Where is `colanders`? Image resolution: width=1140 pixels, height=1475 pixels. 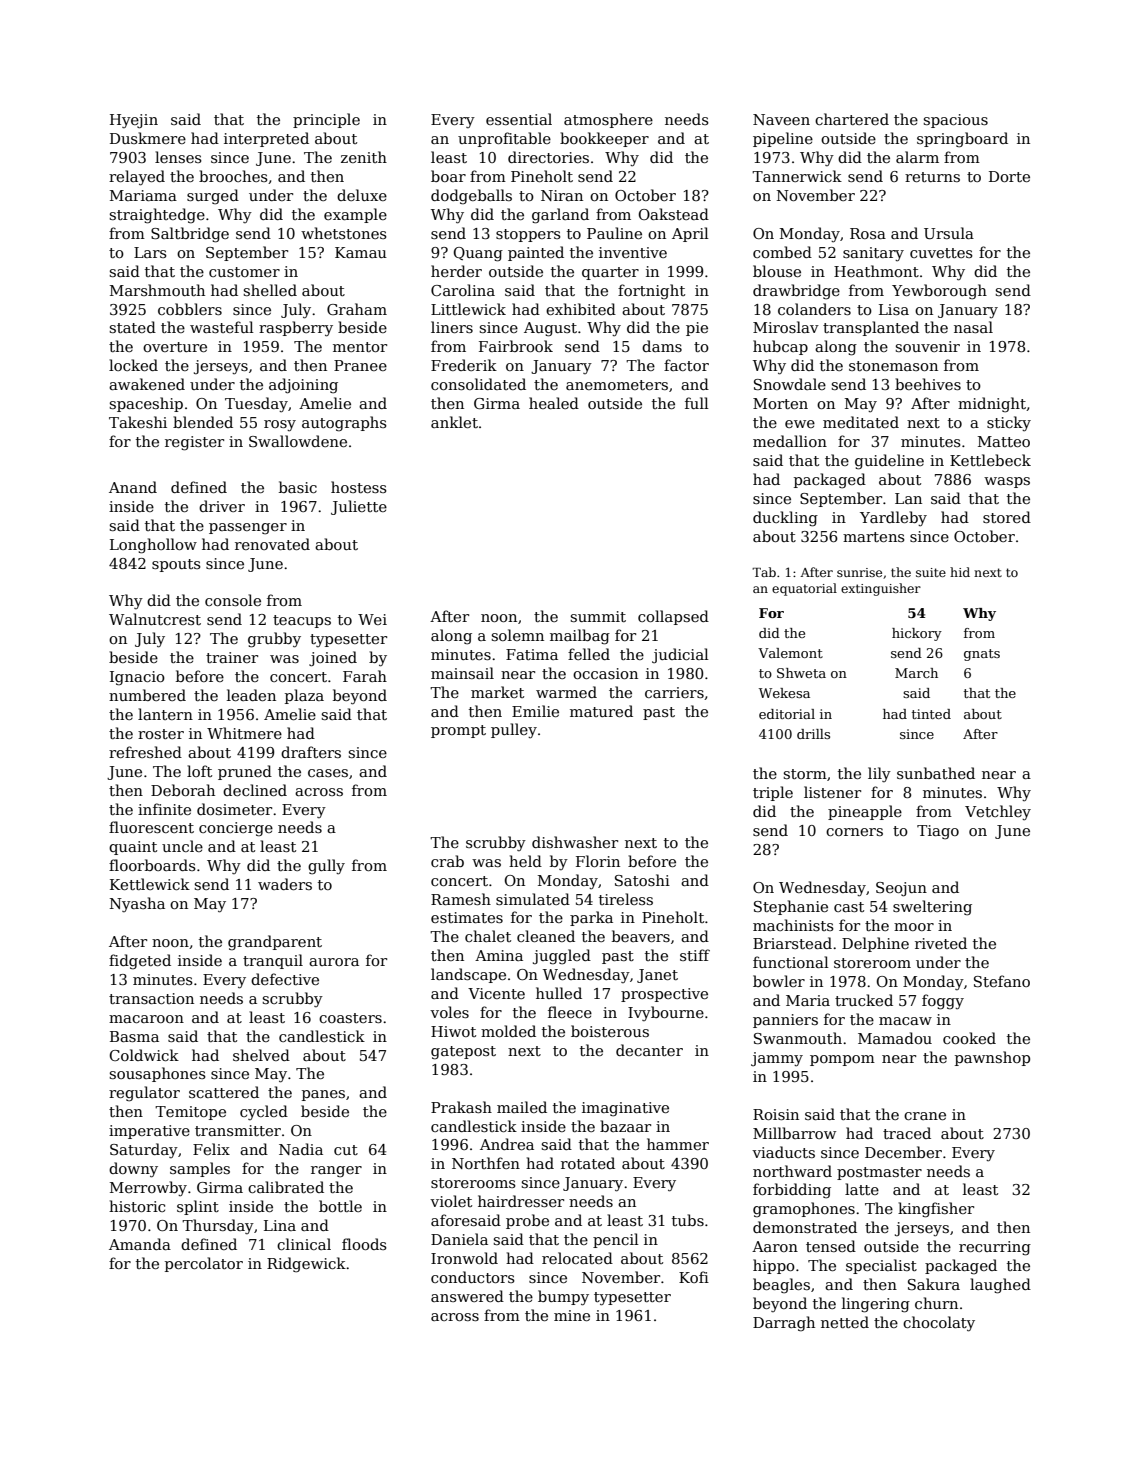 colanders is located at coordinates (814, 309).
